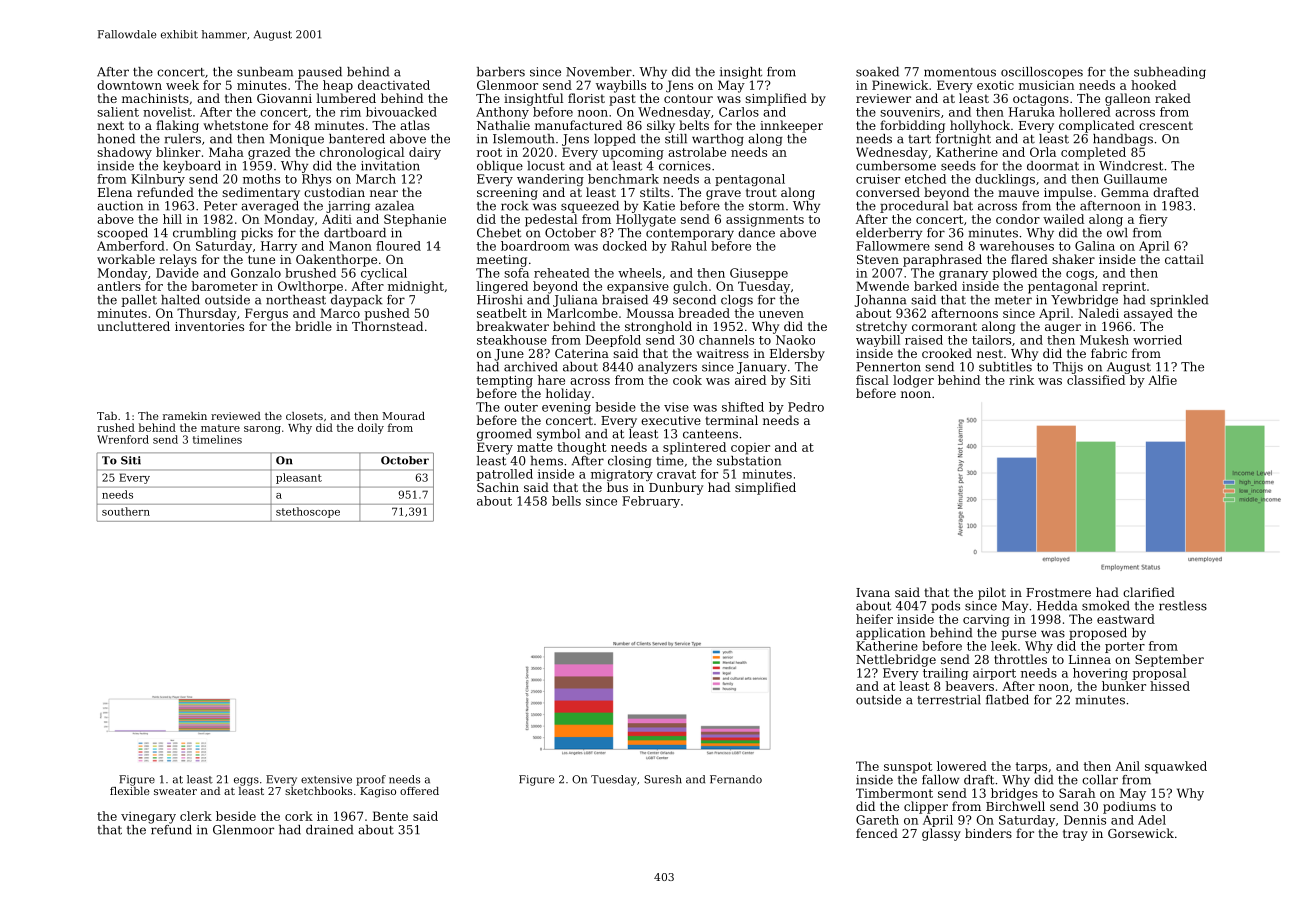 Image resolution: width=1308 pixels, height=924 pixels. What do you see at coordinates (337, 219) in the image?
I see `Aditi` at bounding box center [337, 219].
